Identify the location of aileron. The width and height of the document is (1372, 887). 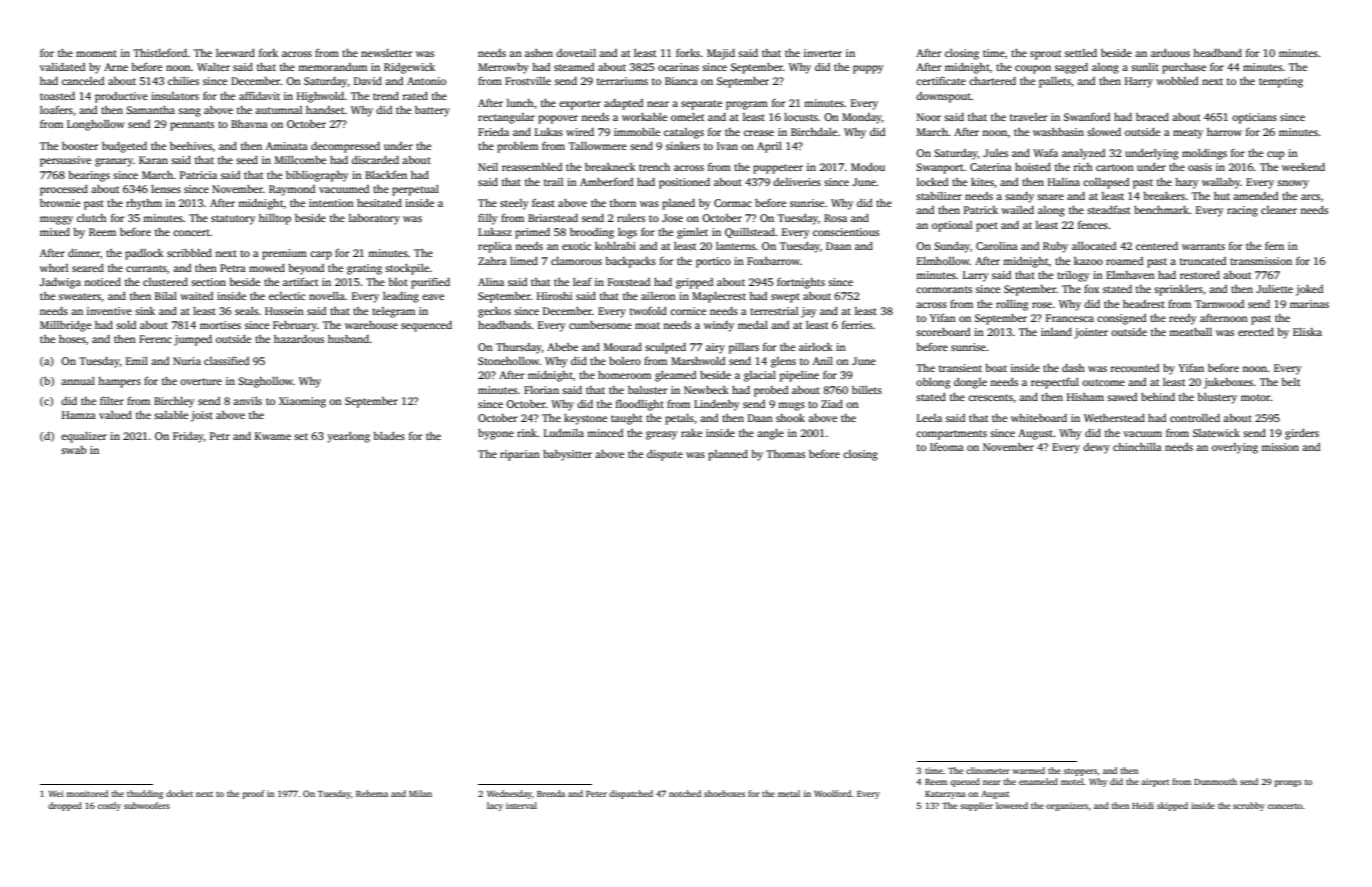
(658, 296).
